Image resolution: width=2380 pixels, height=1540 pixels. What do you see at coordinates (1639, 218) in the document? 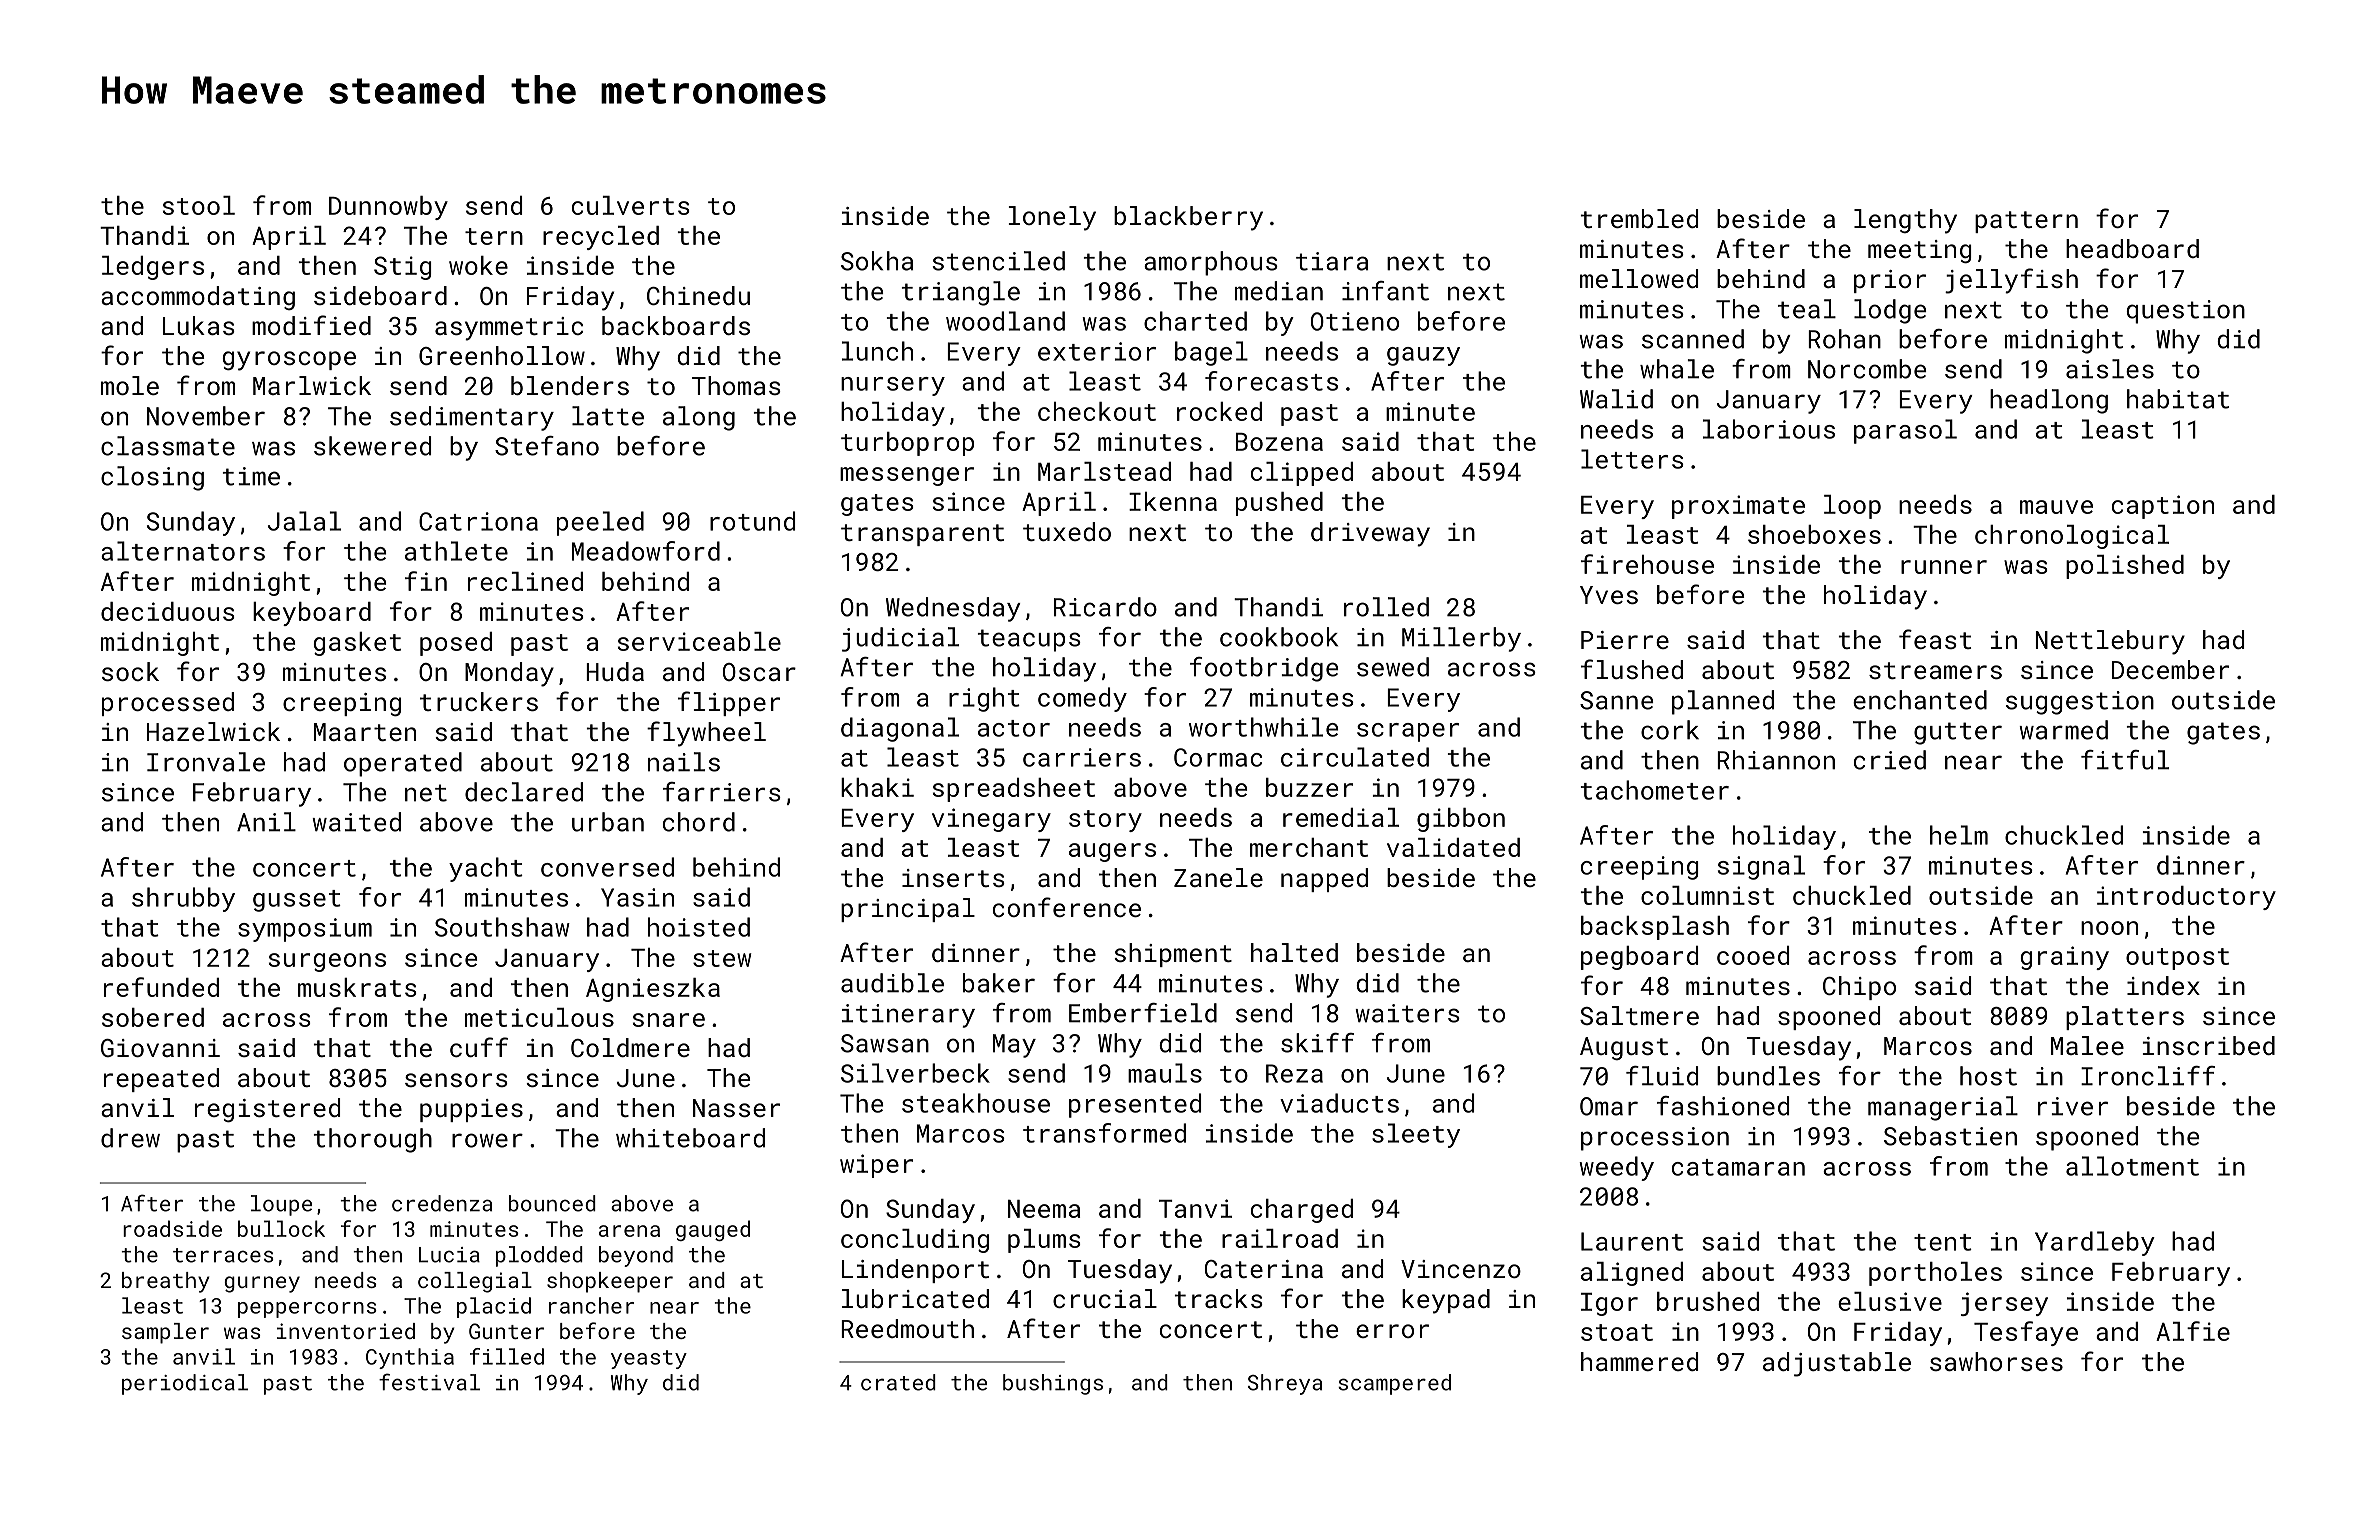
I see `trembled` at bounding box center [1639, 218].
